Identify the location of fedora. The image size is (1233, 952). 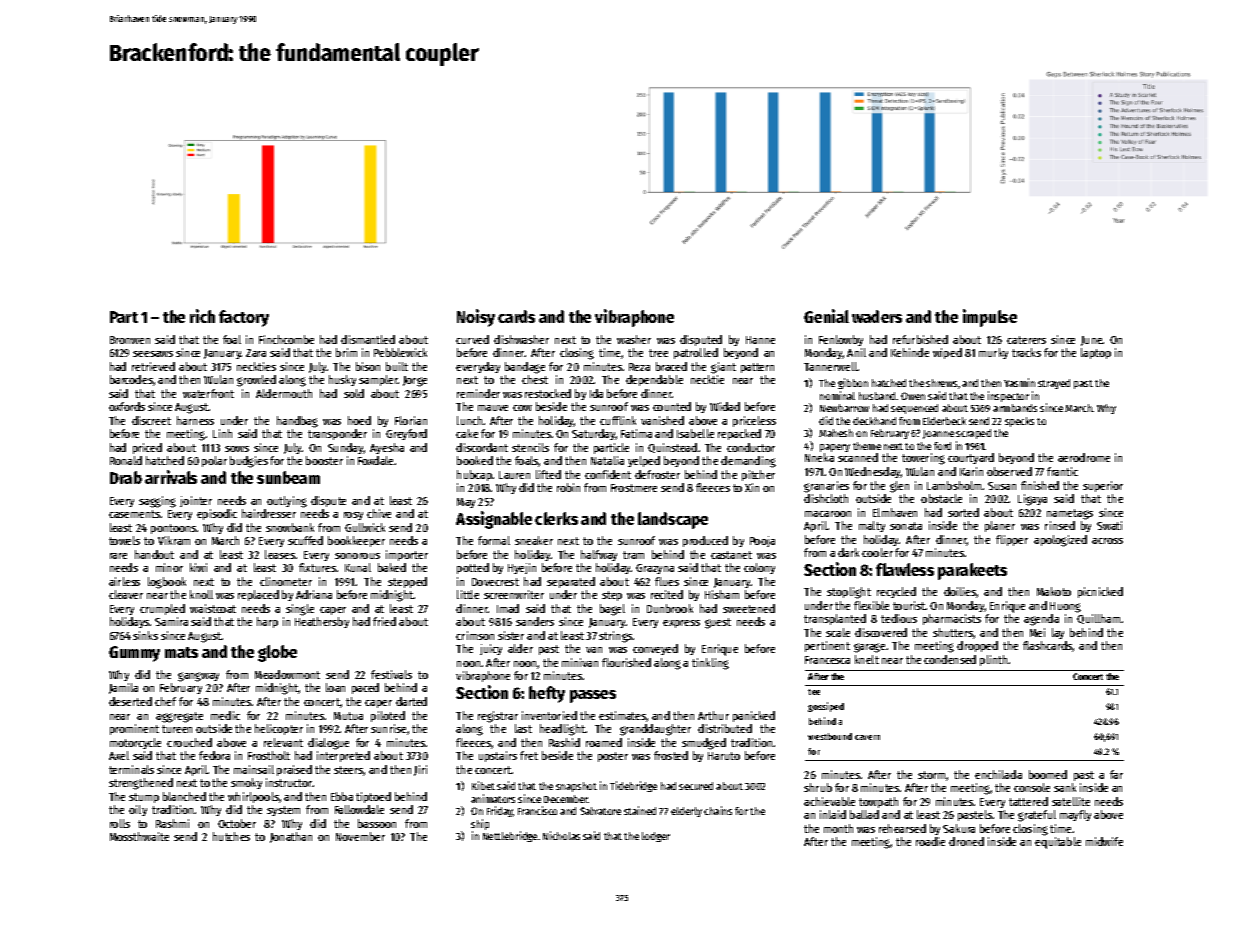
(214, 755).
